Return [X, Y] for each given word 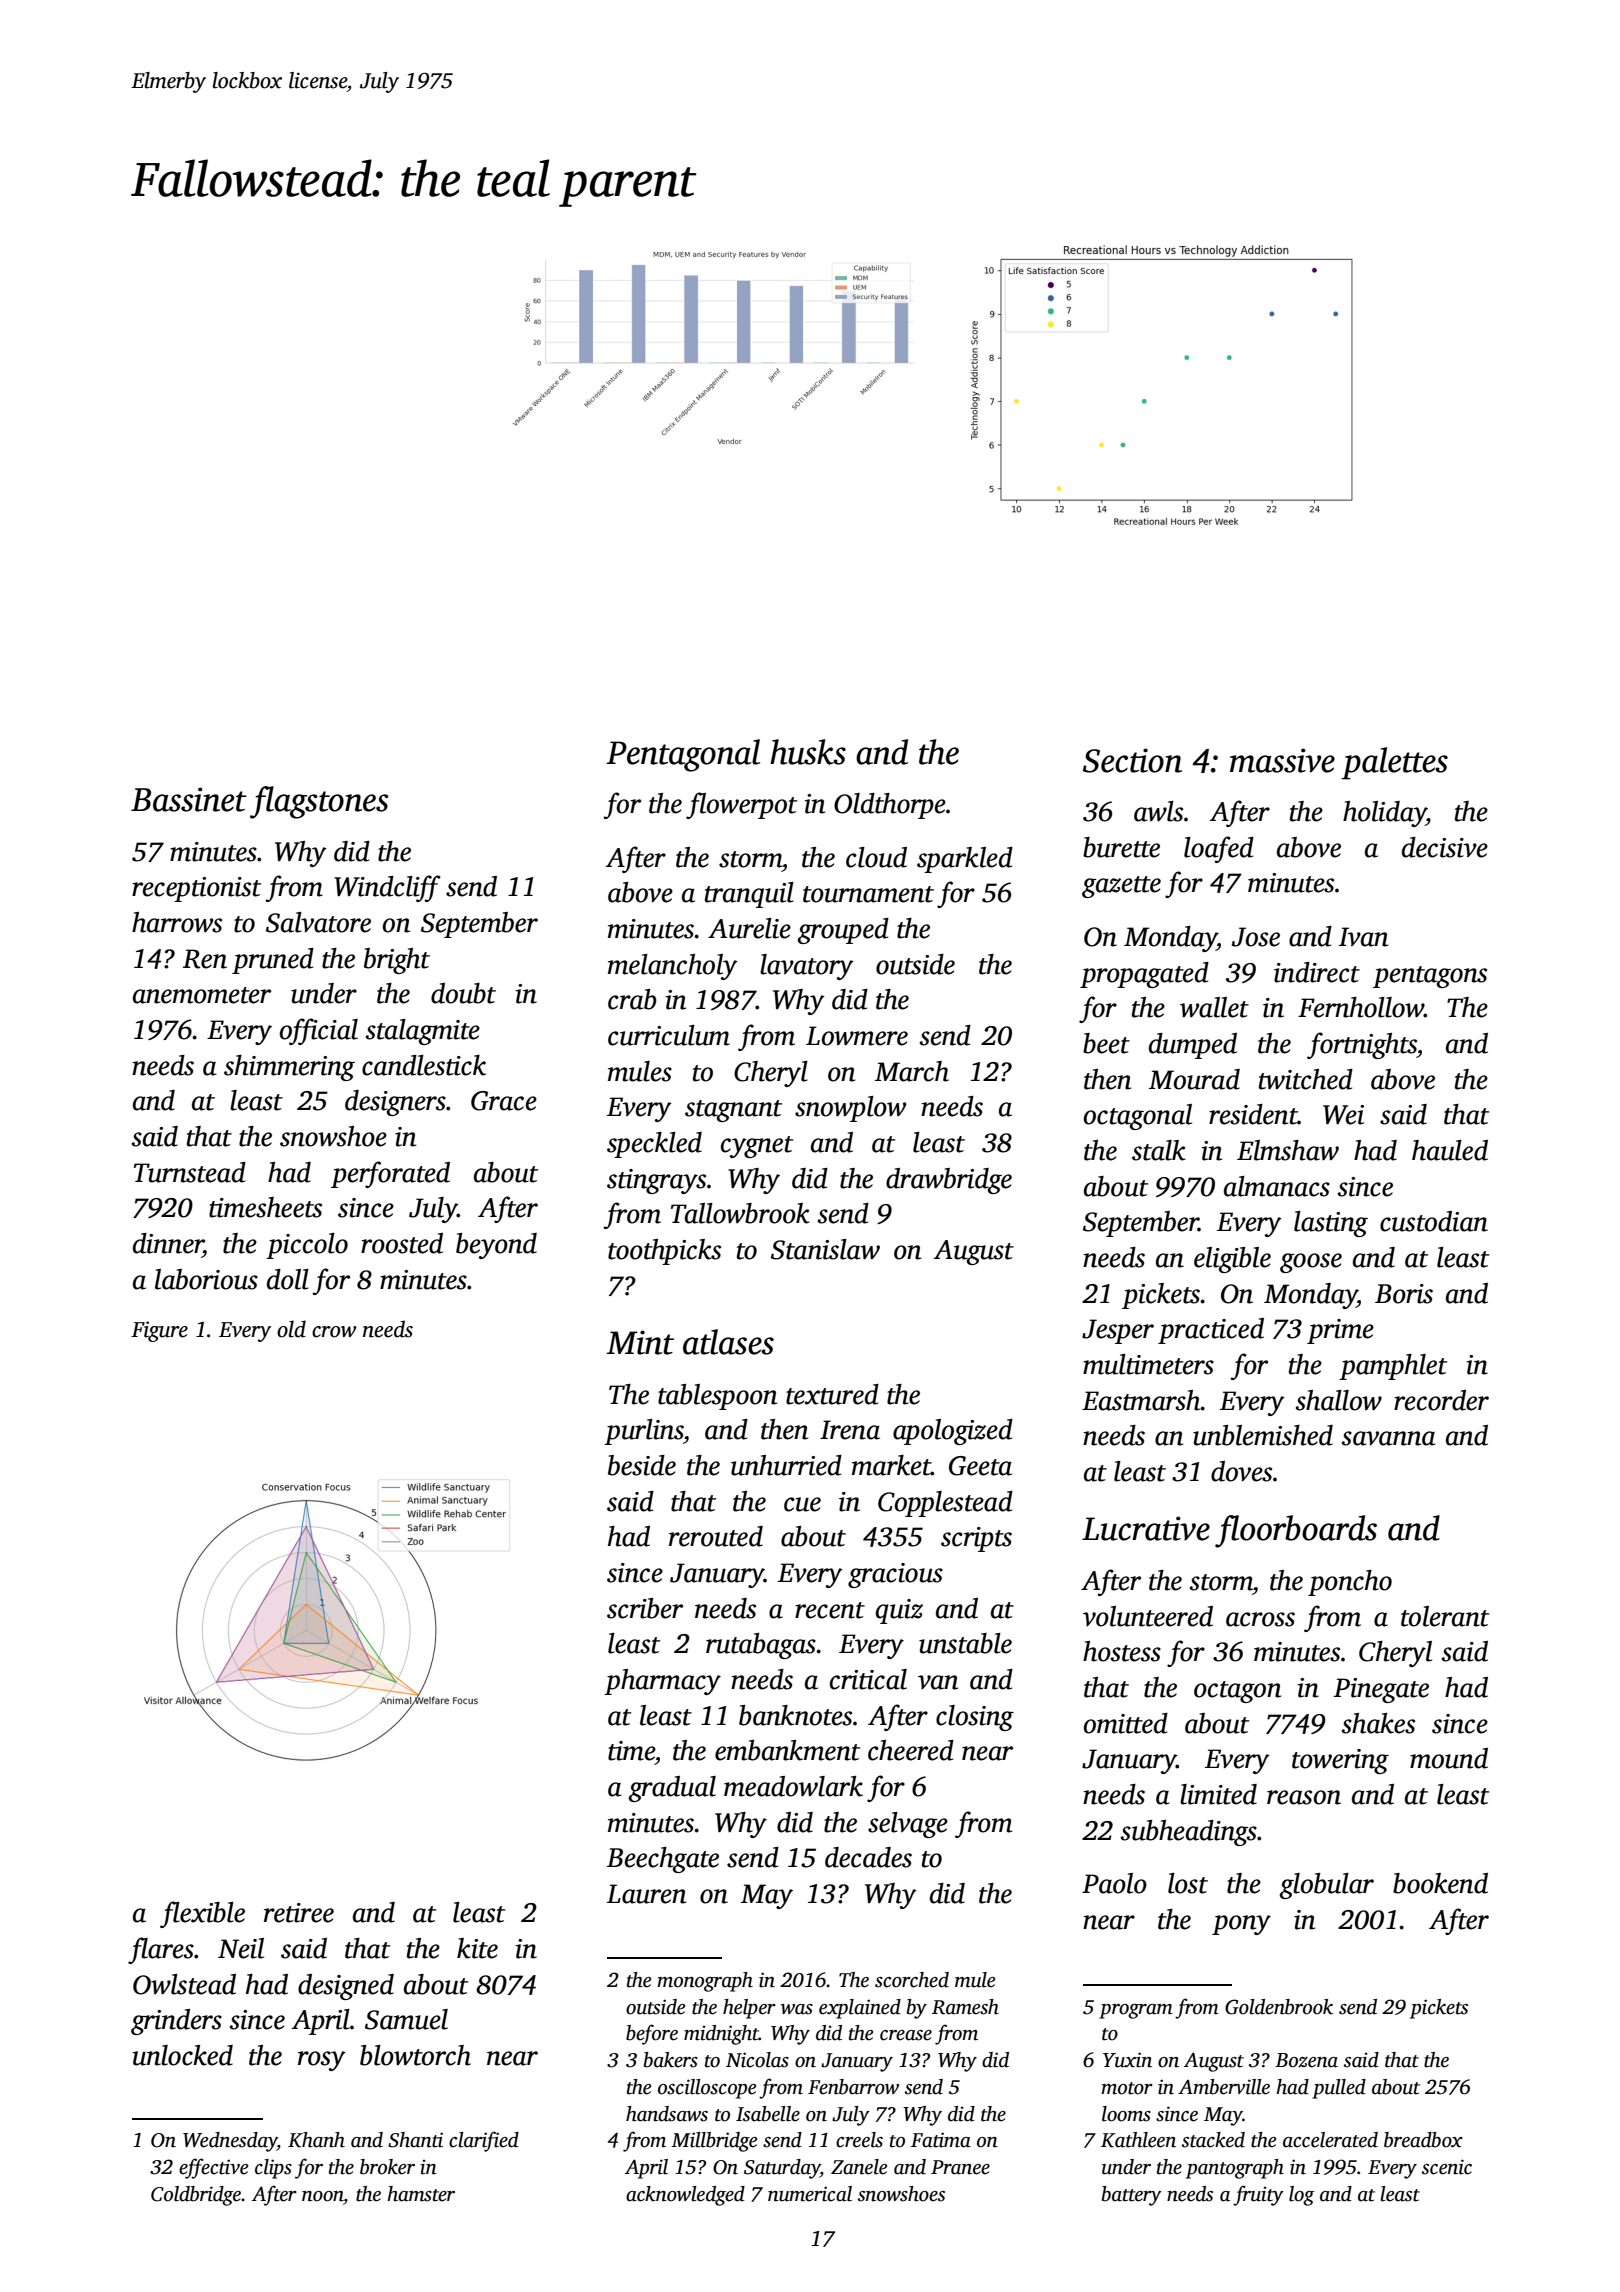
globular [1327, 1886]
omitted [1126, 1723]
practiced [1211, 1331]
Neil [241, 1948]
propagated [1144, 975]
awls [1158, 811]
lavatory [807, 967]
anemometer [202, 995]
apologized [953, 1432]
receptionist [196, 889]
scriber [645, 1608]
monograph [705, 1982]
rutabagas [761, 1646]
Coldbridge [196, 2196]
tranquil [749, 895]
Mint [640, 1342]
